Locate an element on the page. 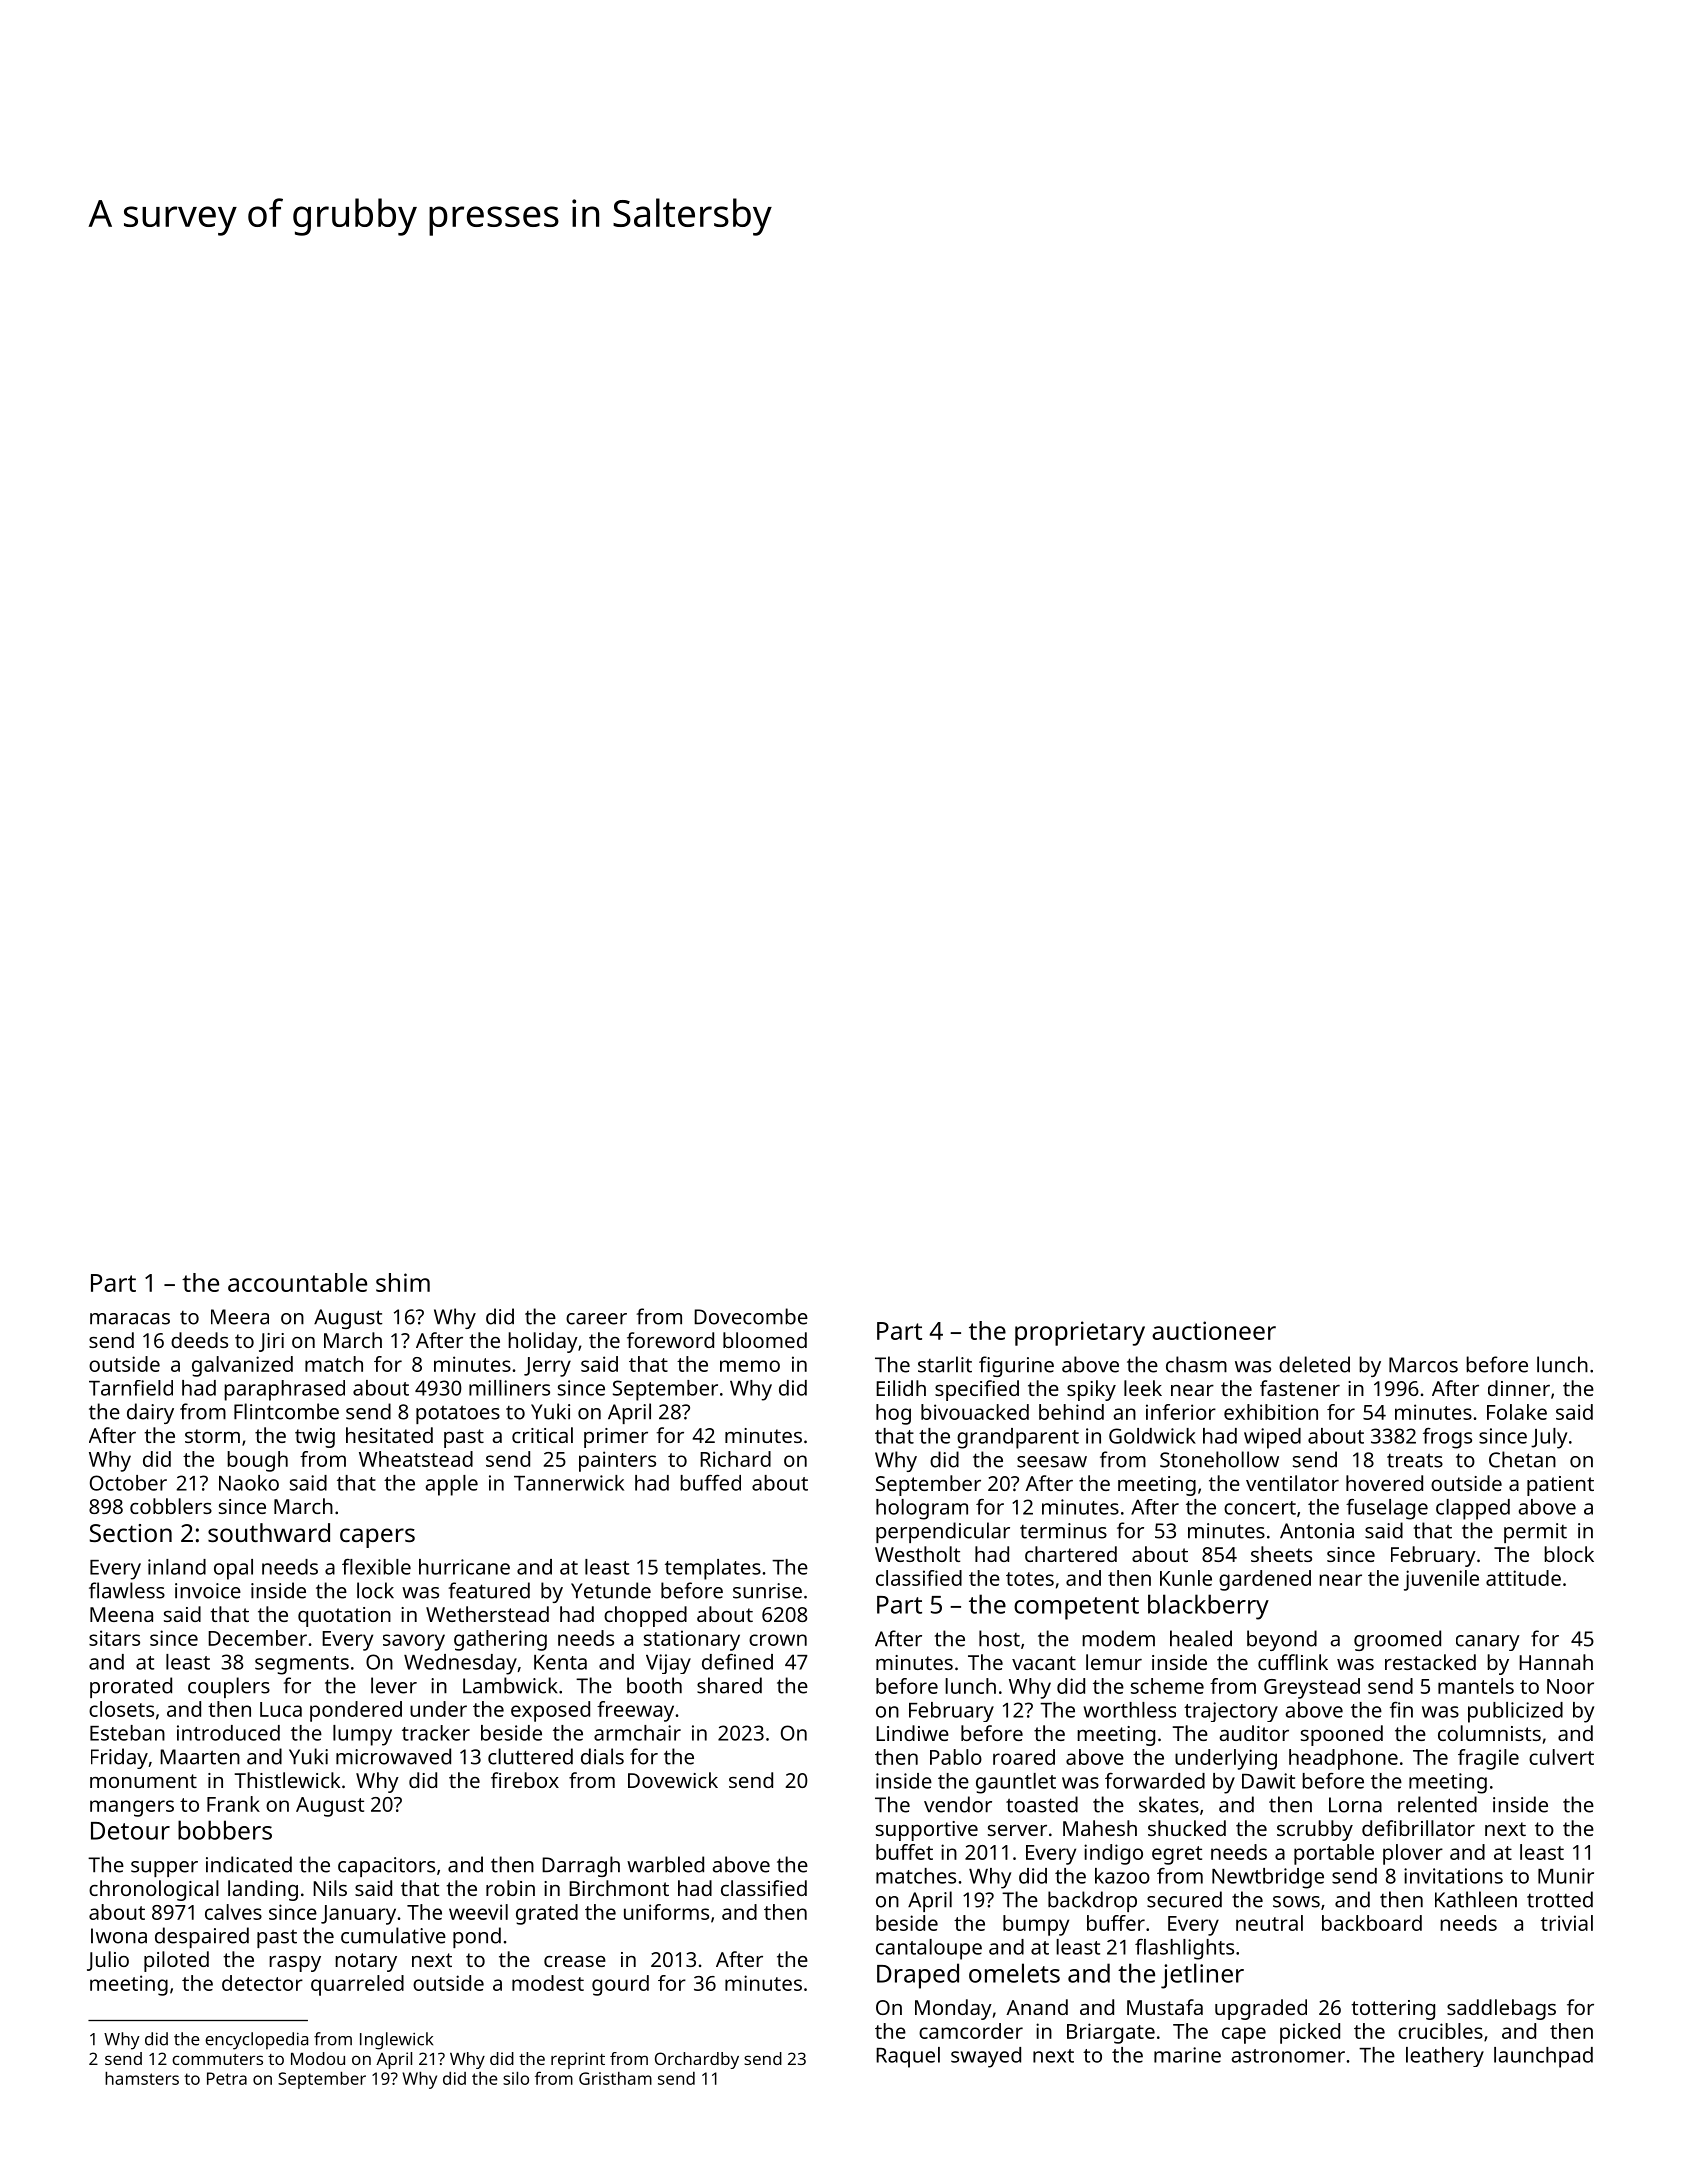 This document has width=1683, height=2178. accountable is located at coordinates (297, 1282).
